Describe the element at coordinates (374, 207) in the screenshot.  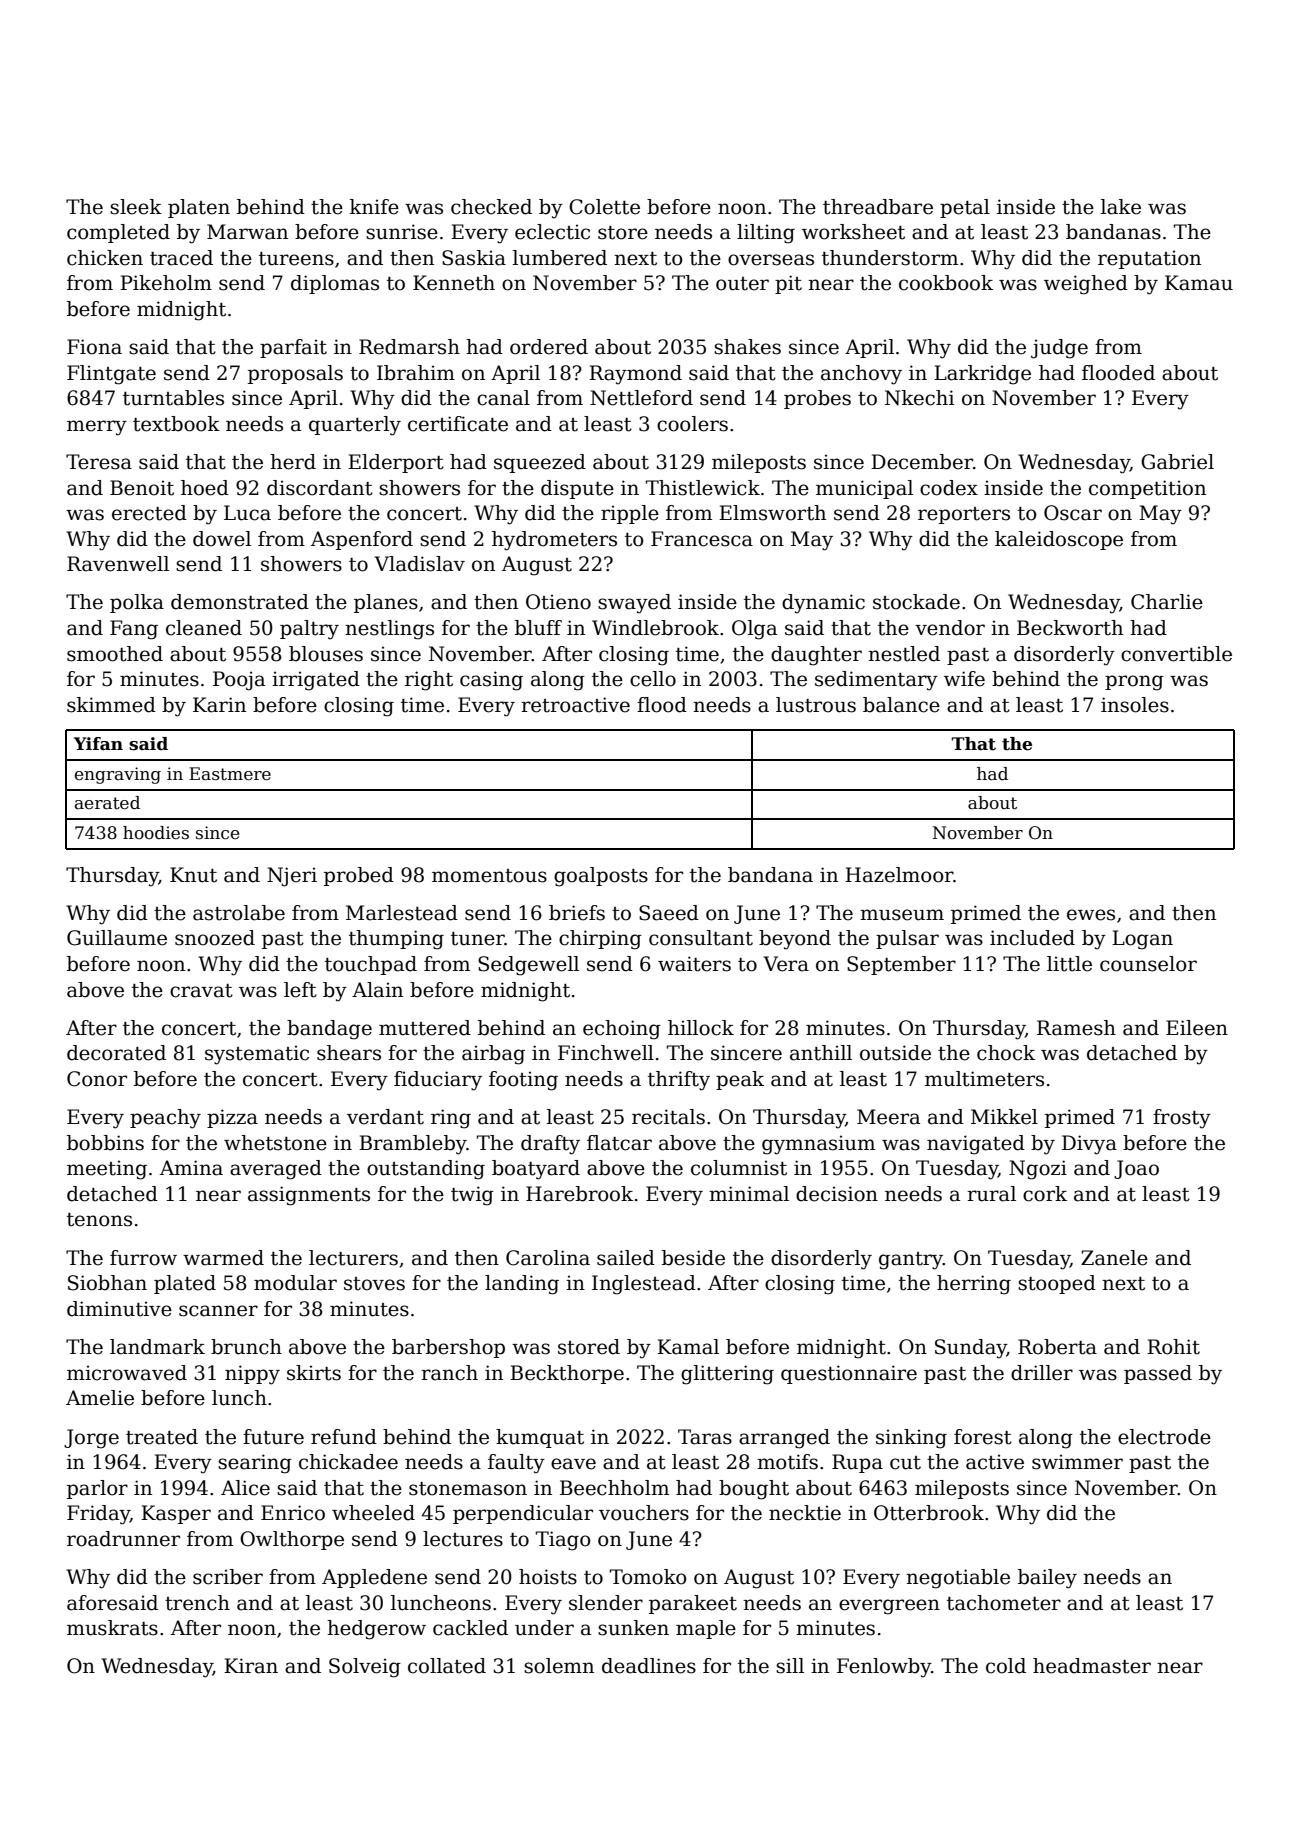
I see `knife` at that location.
